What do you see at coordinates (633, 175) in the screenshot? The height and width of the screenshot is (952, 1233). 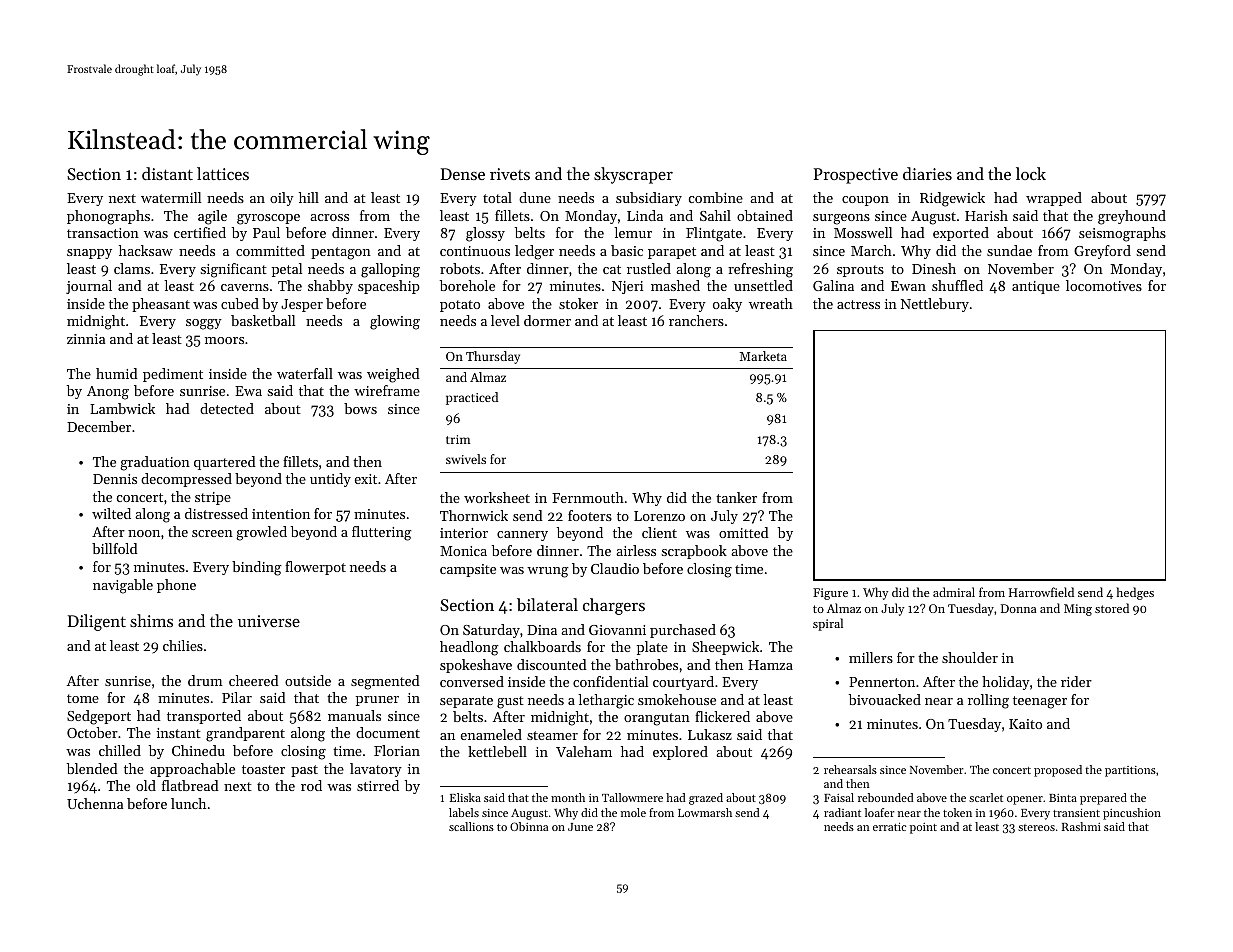 I see `skyscraper` at bounding box center [633, 175].
